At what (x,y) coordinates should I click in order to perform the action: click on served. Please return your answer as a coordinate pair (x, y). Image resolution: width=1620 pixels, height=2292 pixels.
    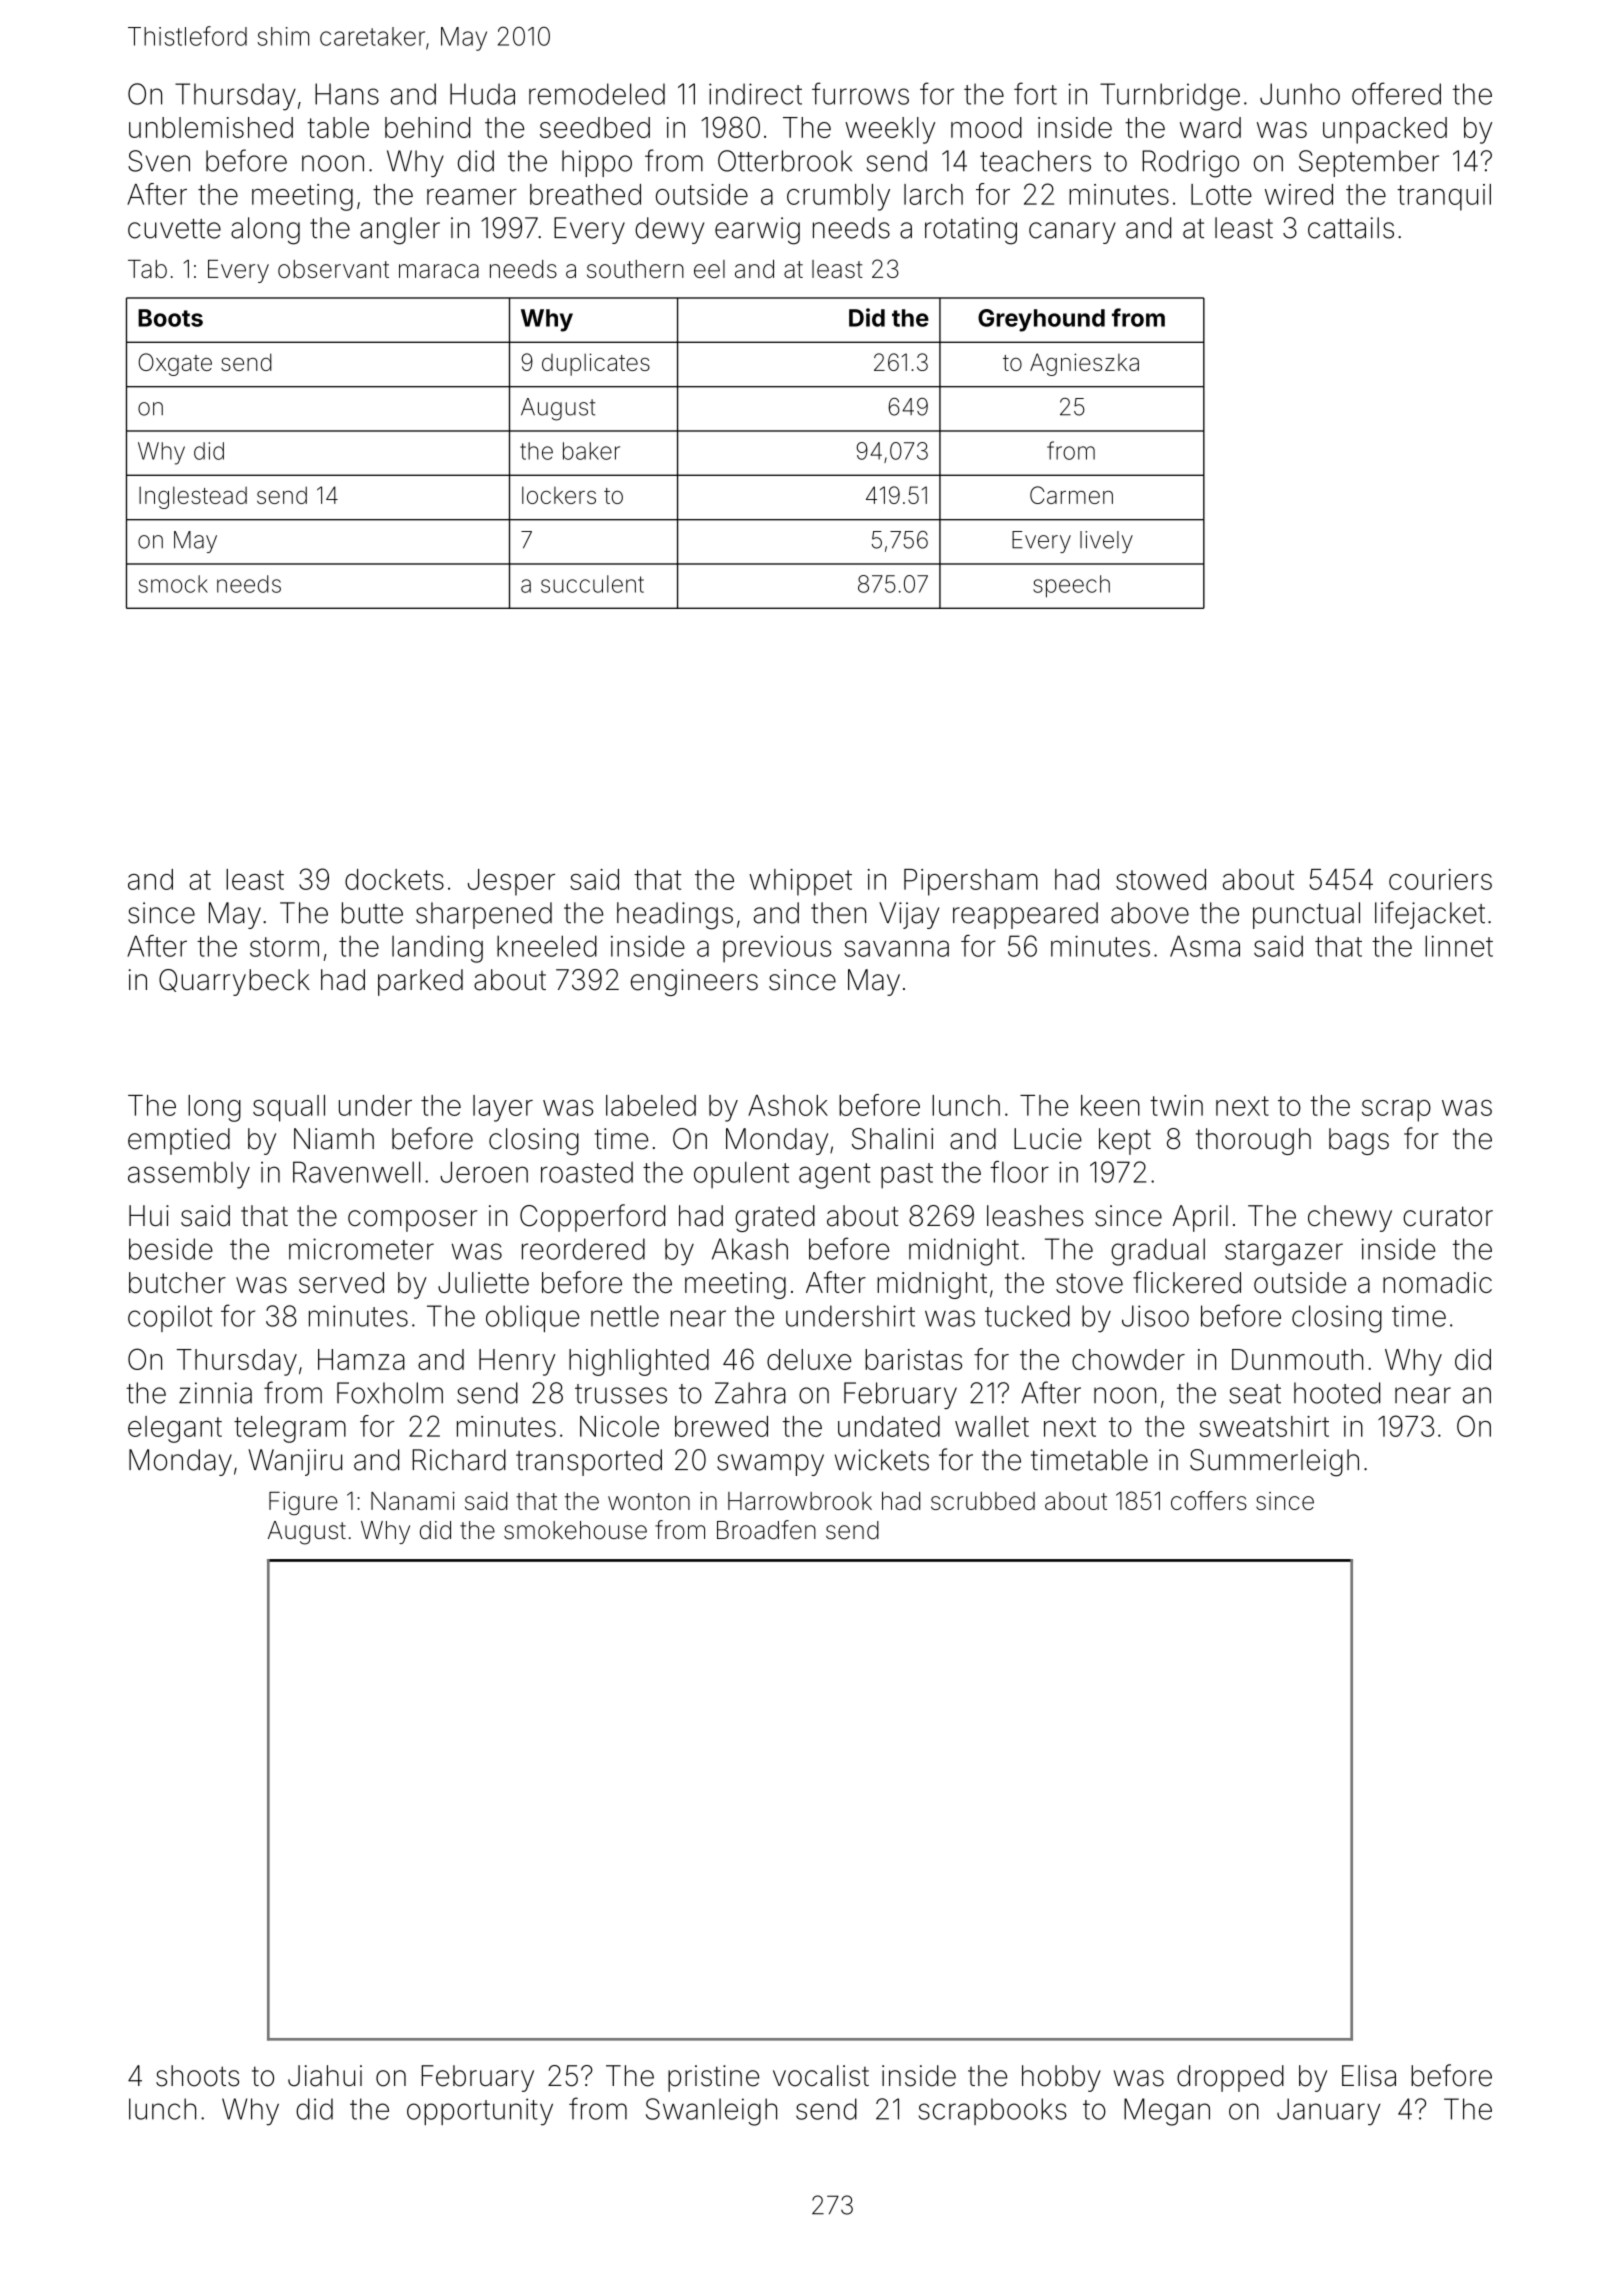
    Looking at the image, I should click on (341, 1282).
